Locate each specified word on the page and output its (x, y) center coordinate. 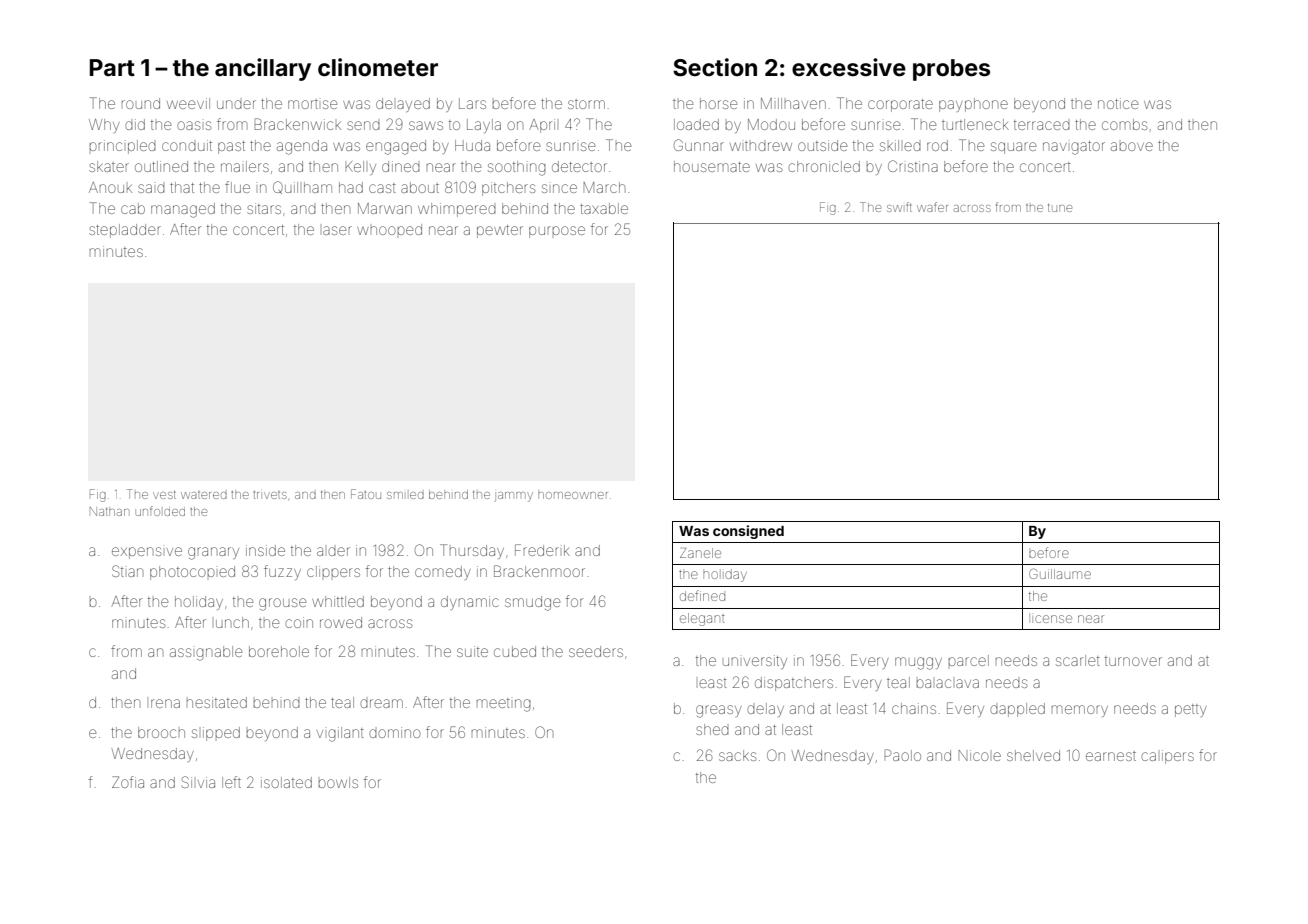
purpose (557, 232)
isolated (286, 782)
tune (1060, 208)
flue (237, 187)
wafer (932, 207)
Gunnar (699, 145)
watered (204, 495)
